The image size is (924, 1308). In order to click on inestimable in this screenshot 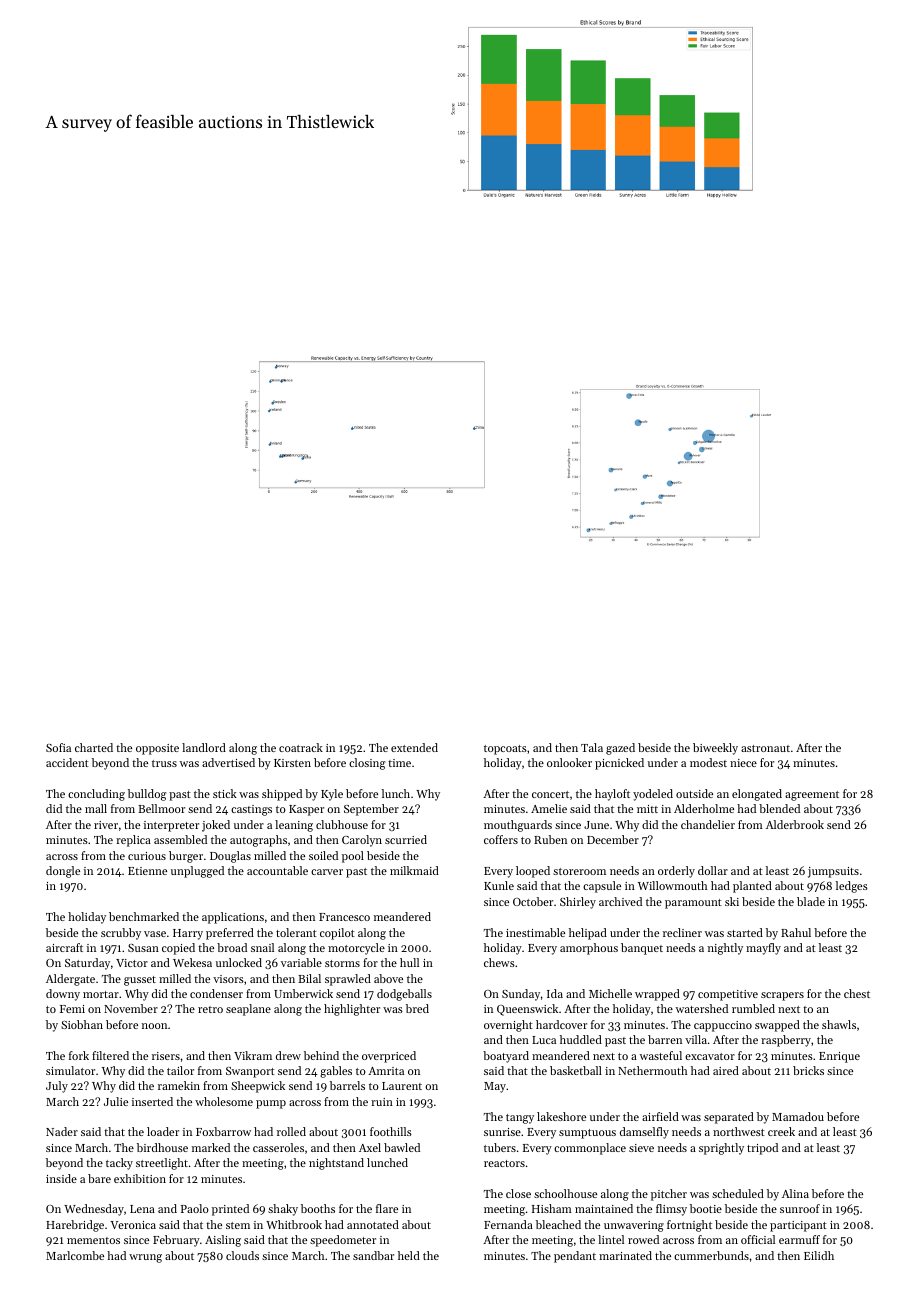, I will do `click(535, 932)`.
